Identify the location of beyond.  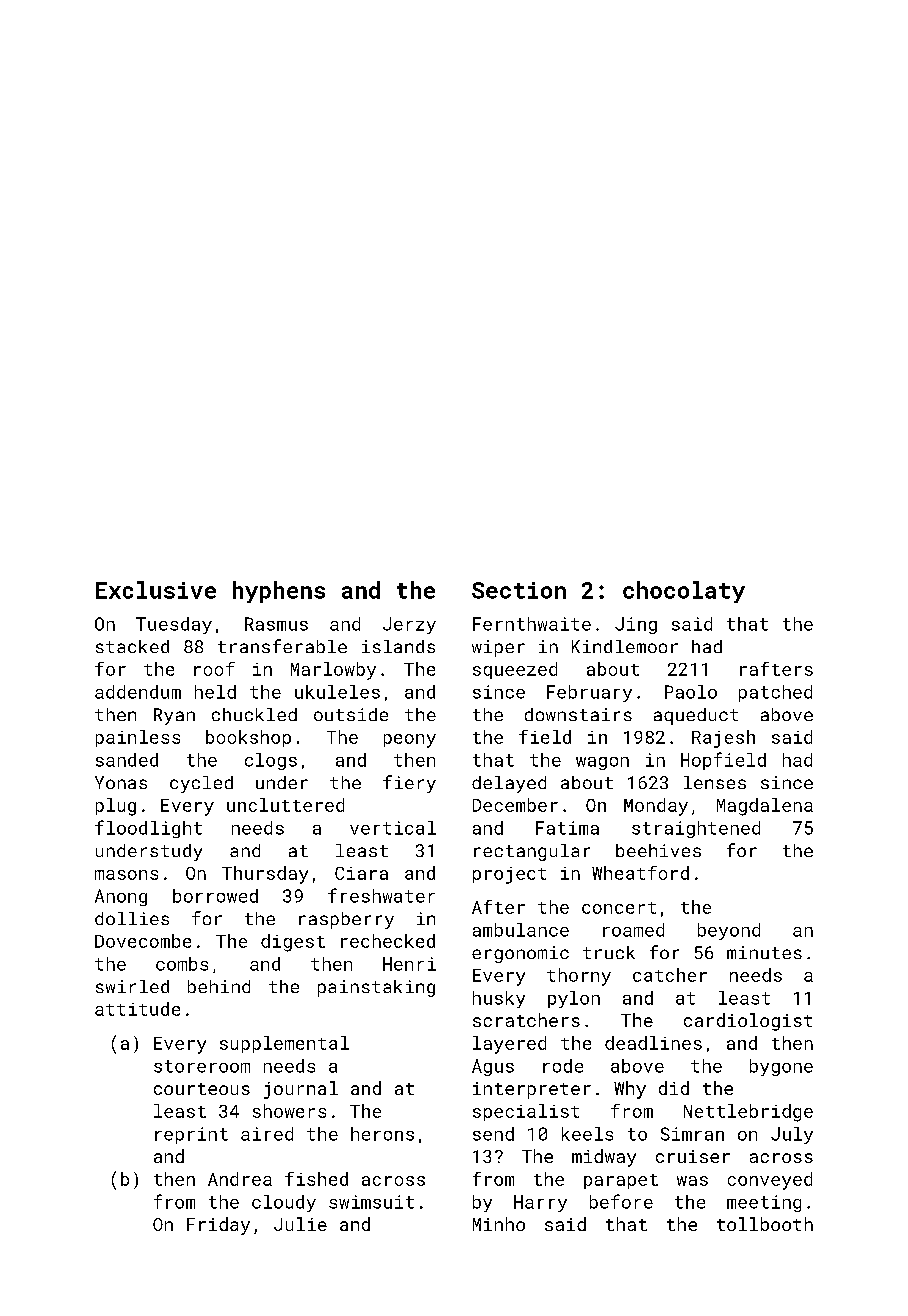
(729, 931).
